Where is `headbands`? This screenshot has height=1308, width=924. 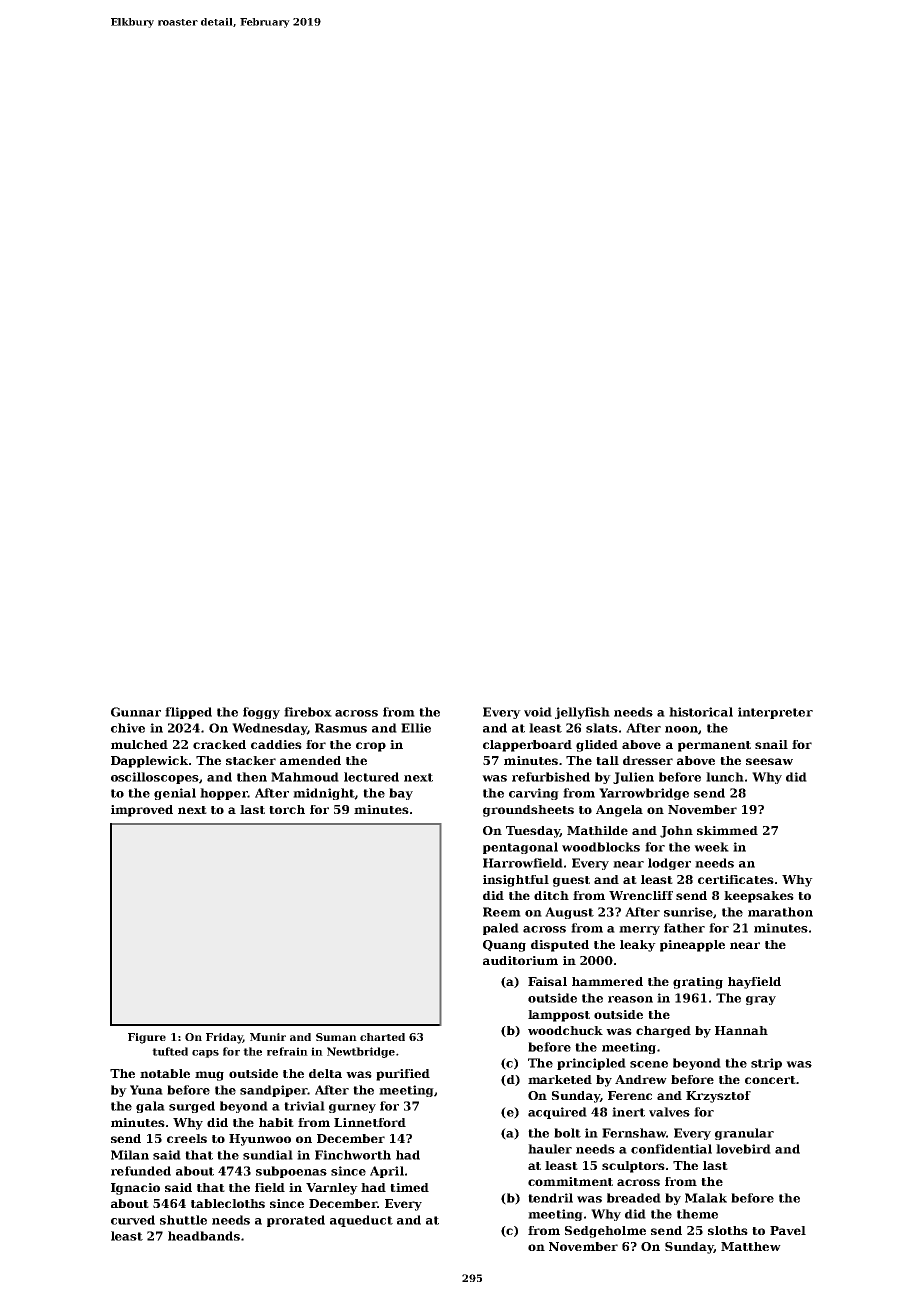 headbands is located at coordinates (204, 1236).
